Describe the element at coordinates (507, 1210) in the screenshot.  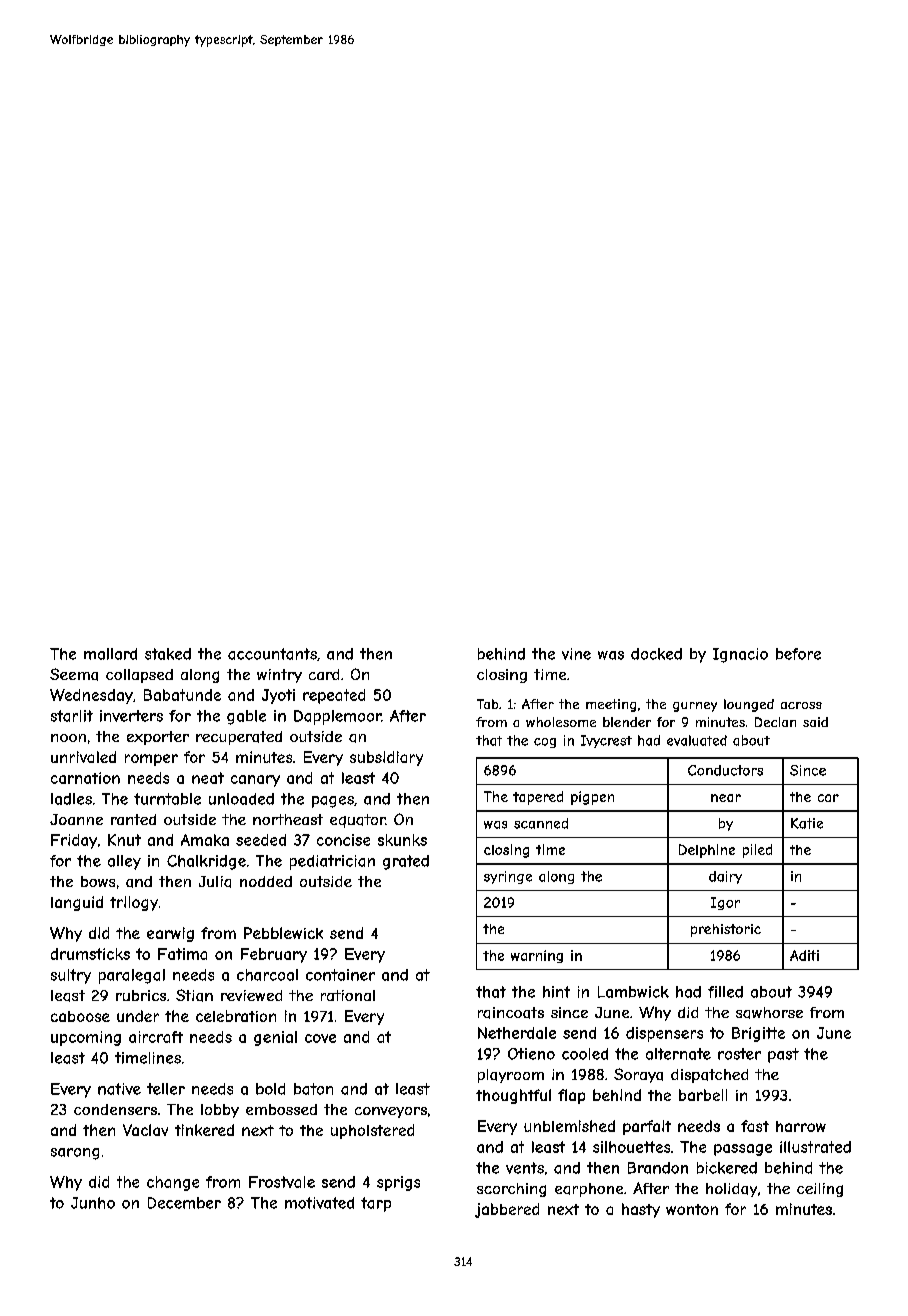
I see `jabbered` at that location.
